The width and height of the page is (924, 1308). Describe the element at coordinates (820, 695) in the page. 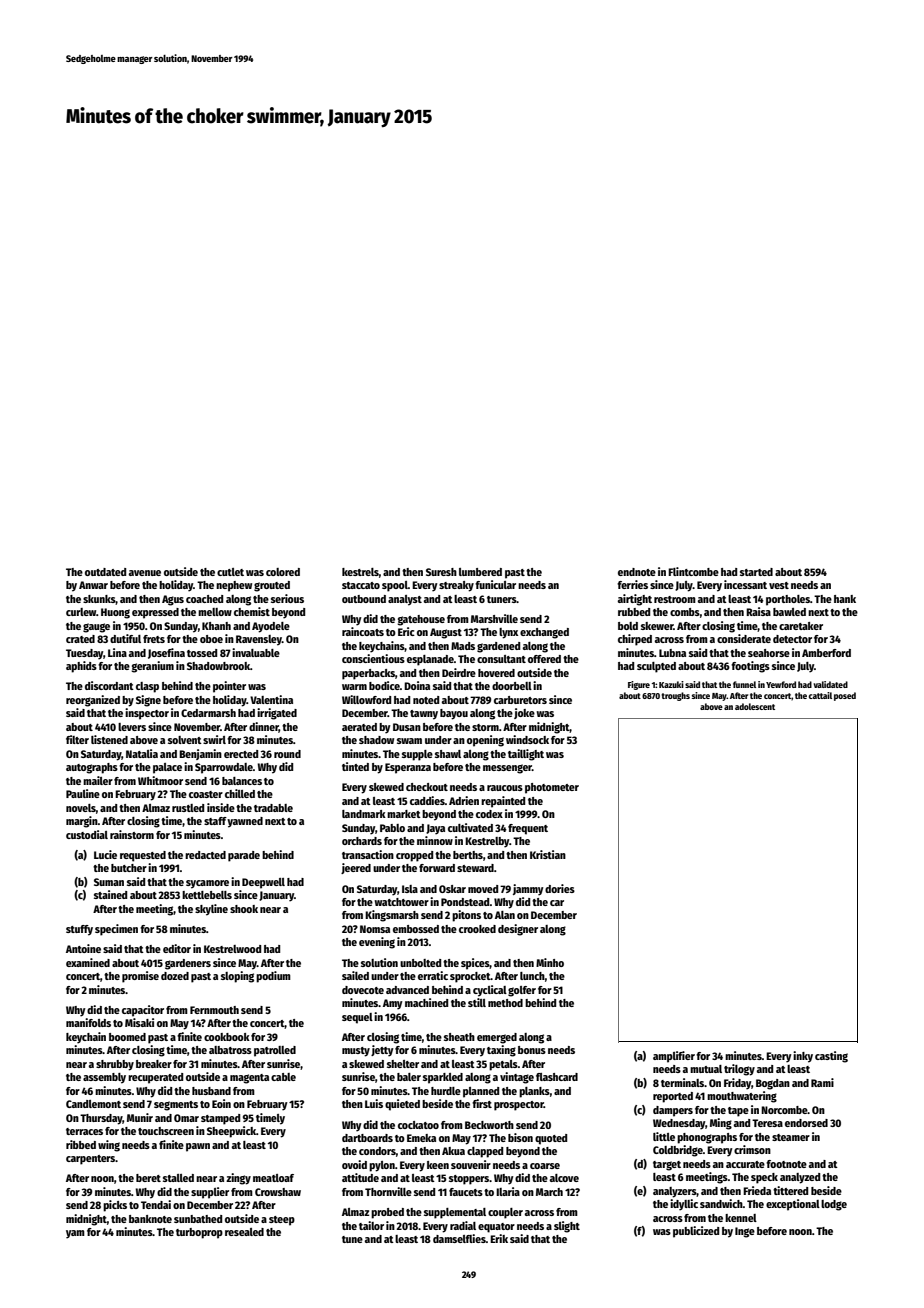

I see `cattail` at that location.
